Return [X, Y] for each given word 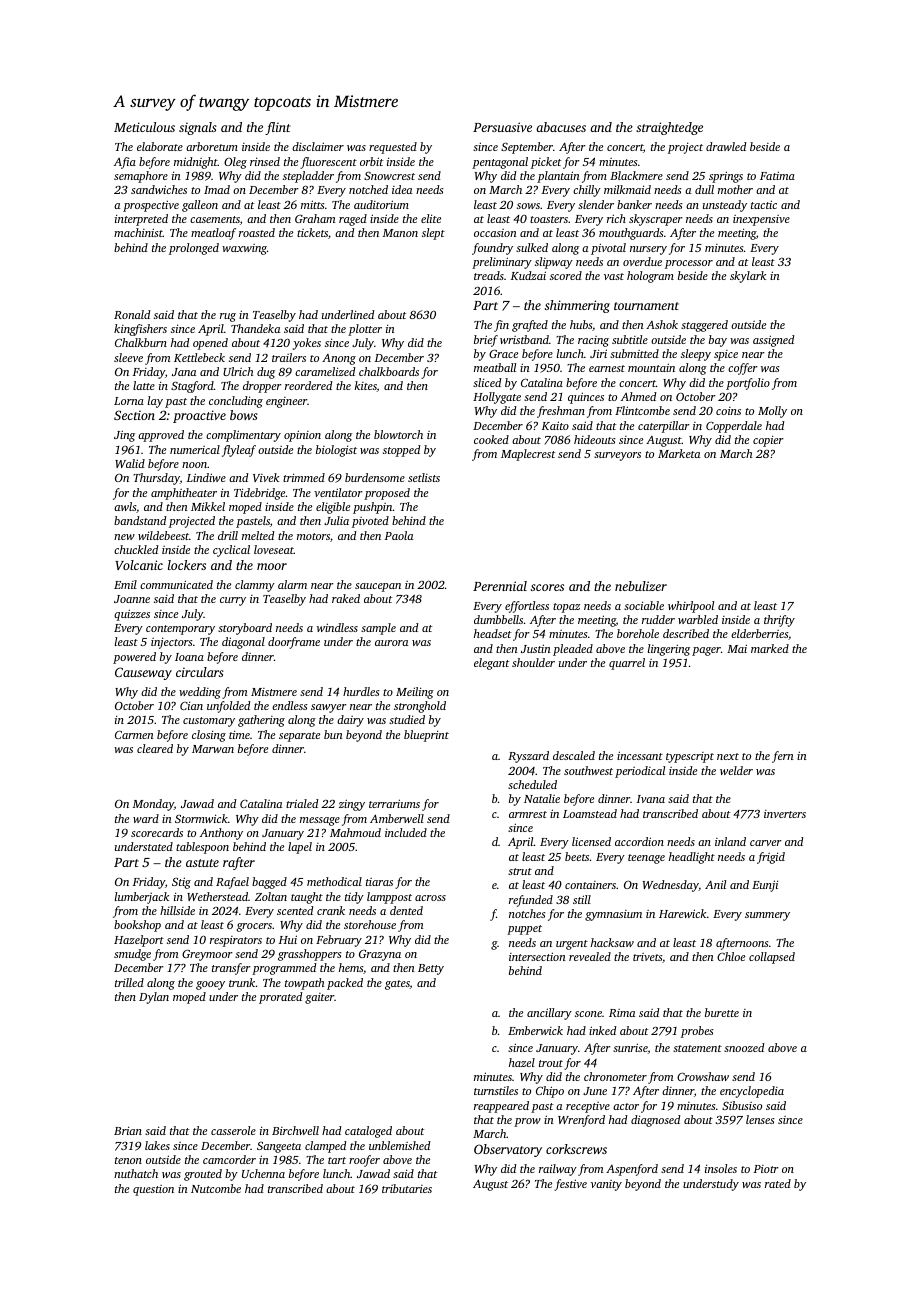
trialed [302, 803]
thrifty [779, 621]
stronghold [420, 707]
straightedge [669, 128]
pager [706, 651]
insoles [721, 1168]
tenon [128, 1160]
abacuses [561, 127]
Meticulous [144, 127]
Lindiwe [206, 477]
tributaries [407, 1188]
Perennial [500, 586]
